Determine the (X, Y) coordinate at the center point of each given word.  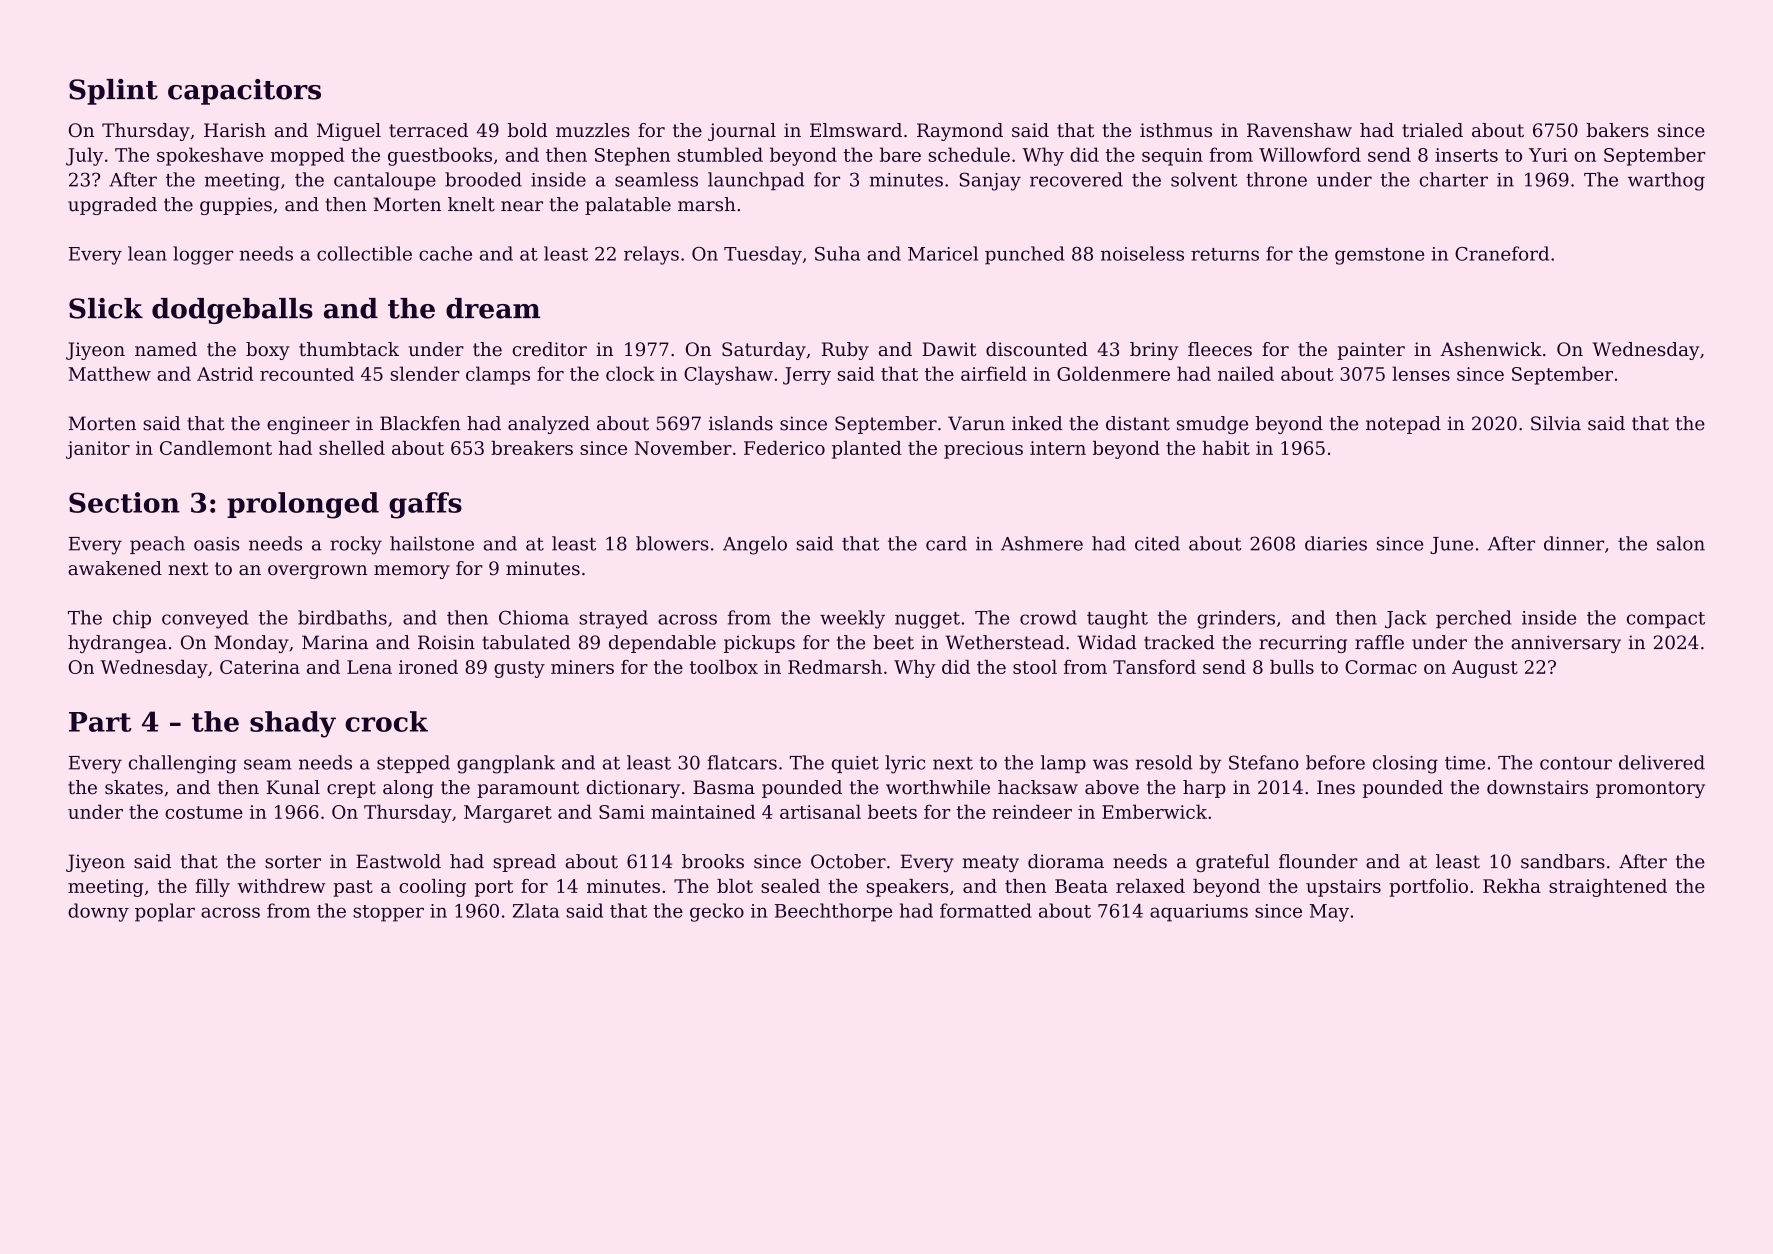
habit (1226, 448)
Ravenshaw (1299, 130)
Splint (113, 92)
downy (98, 912)
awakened (115, 568)
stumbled (720, 154)
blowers (672, 543)
